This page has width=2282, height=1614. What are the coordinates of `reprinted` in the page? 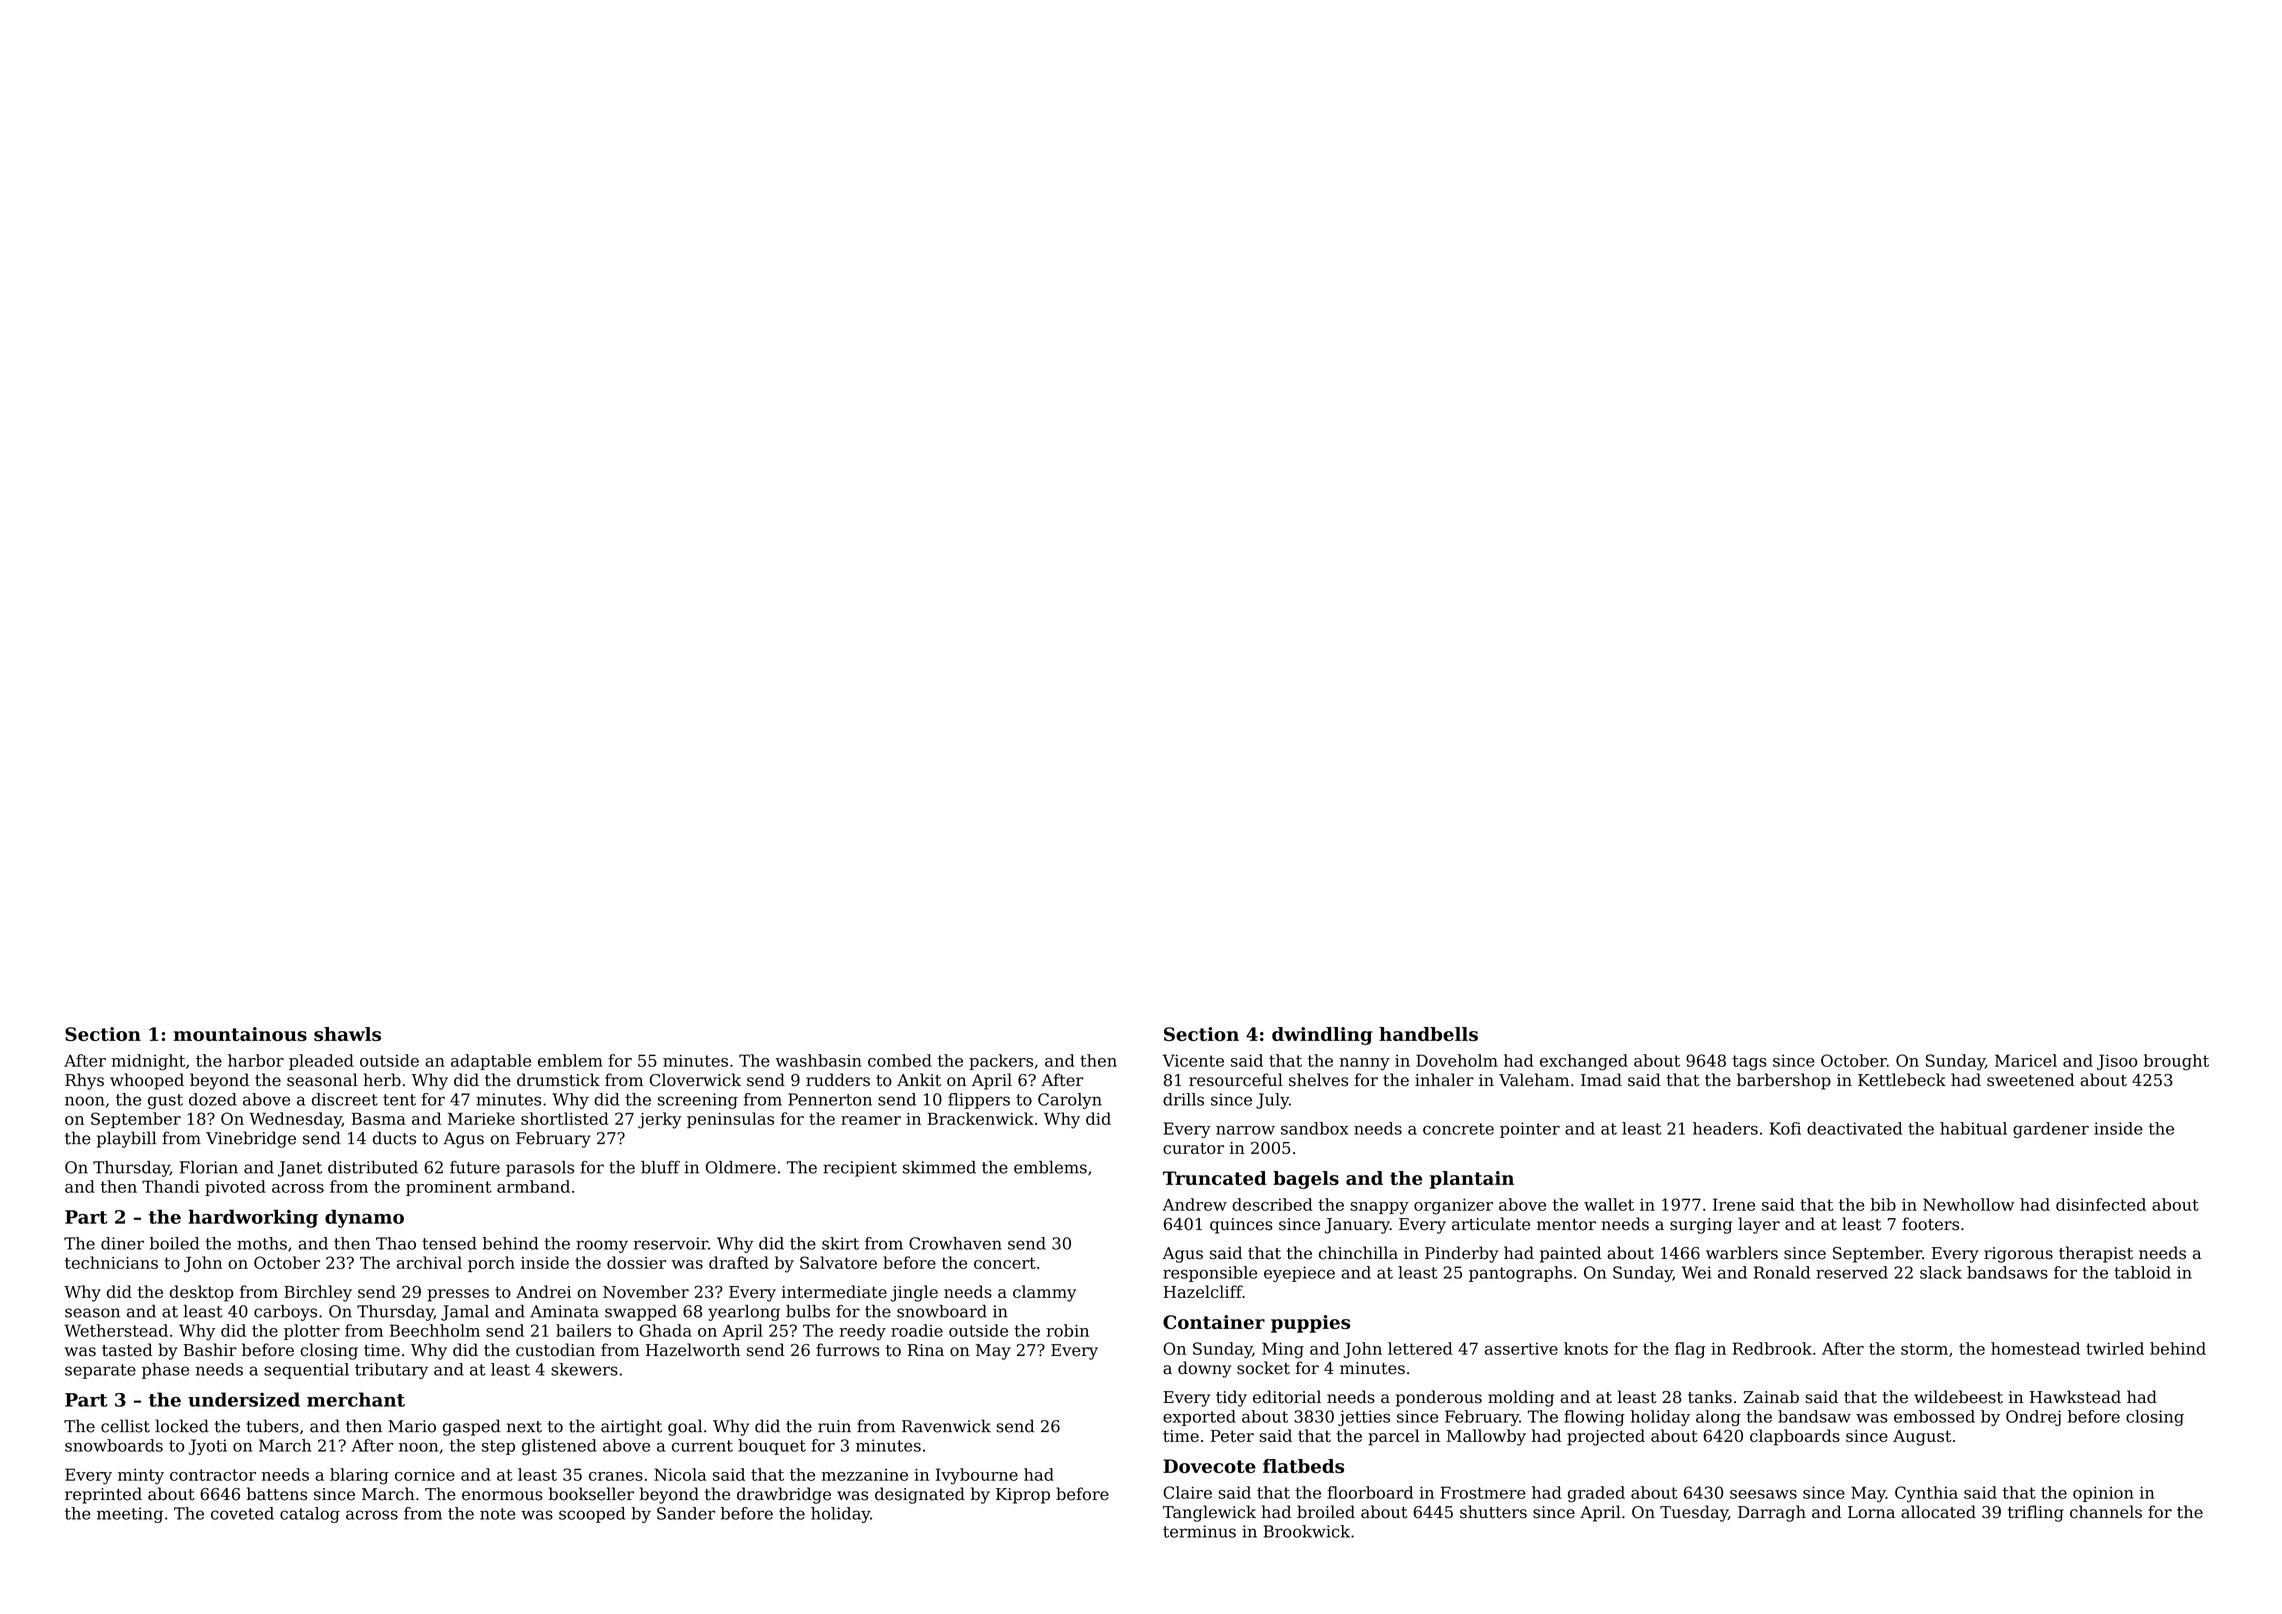 It's located at (103, 1495).
